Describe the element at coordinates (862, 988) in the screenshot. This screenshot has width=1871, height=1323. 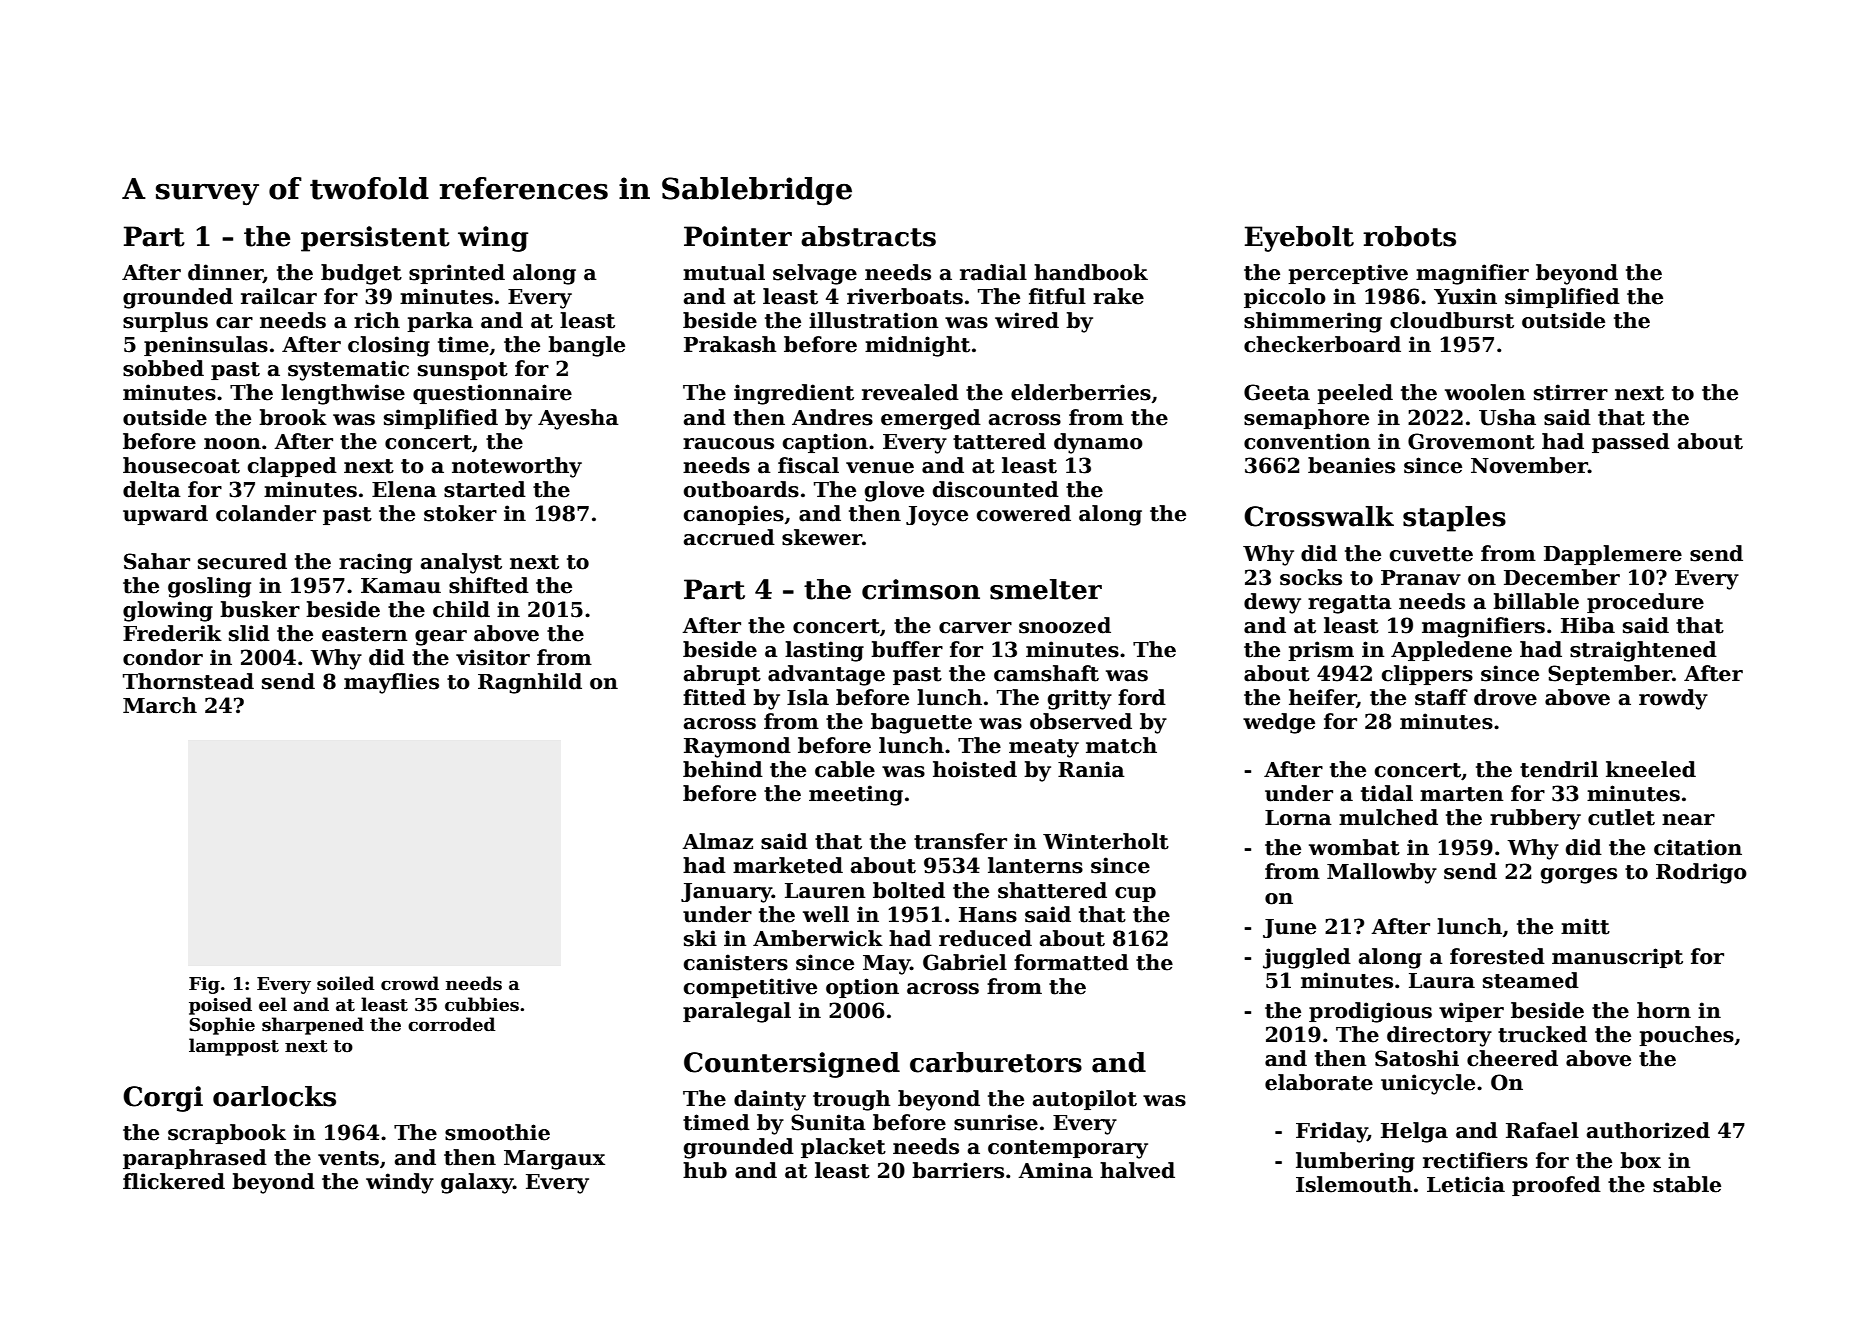
I see `option` at that location.
